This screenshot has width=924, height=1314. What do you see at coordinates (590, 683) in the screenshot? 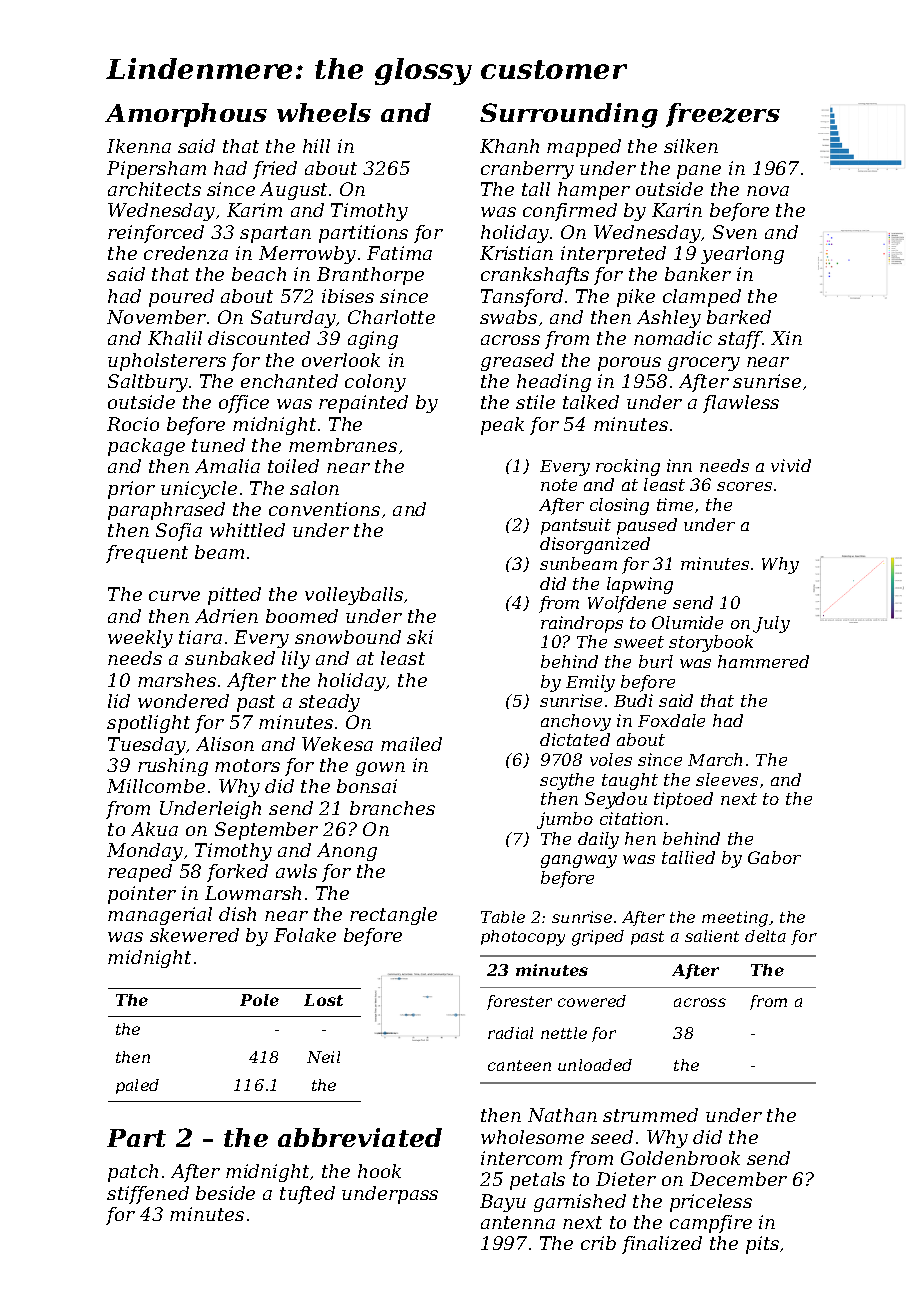
I see `Emily` at bounding box center [590, 683].
